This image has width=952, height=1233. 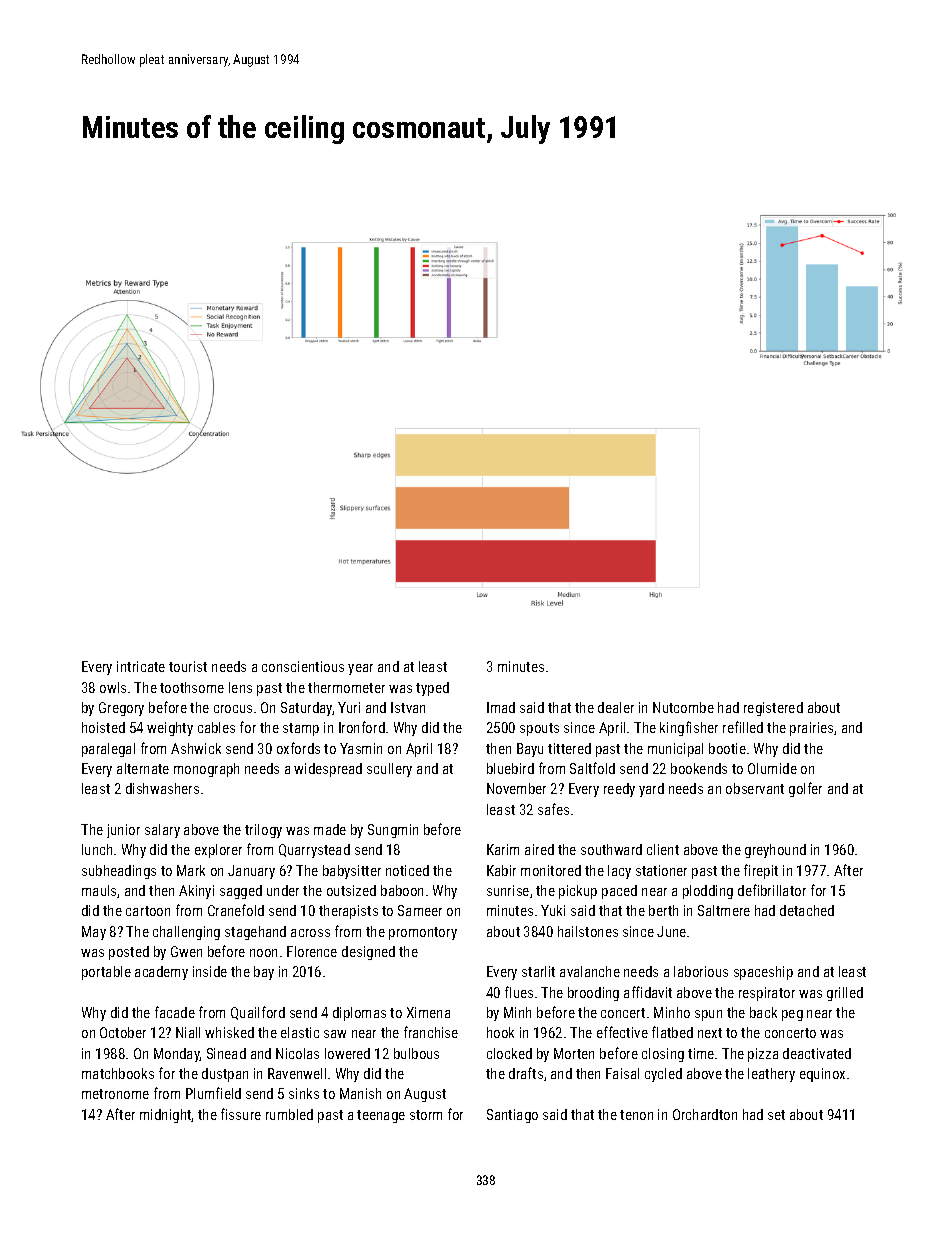 I want to click on safes, so click(x=553, y=809).
